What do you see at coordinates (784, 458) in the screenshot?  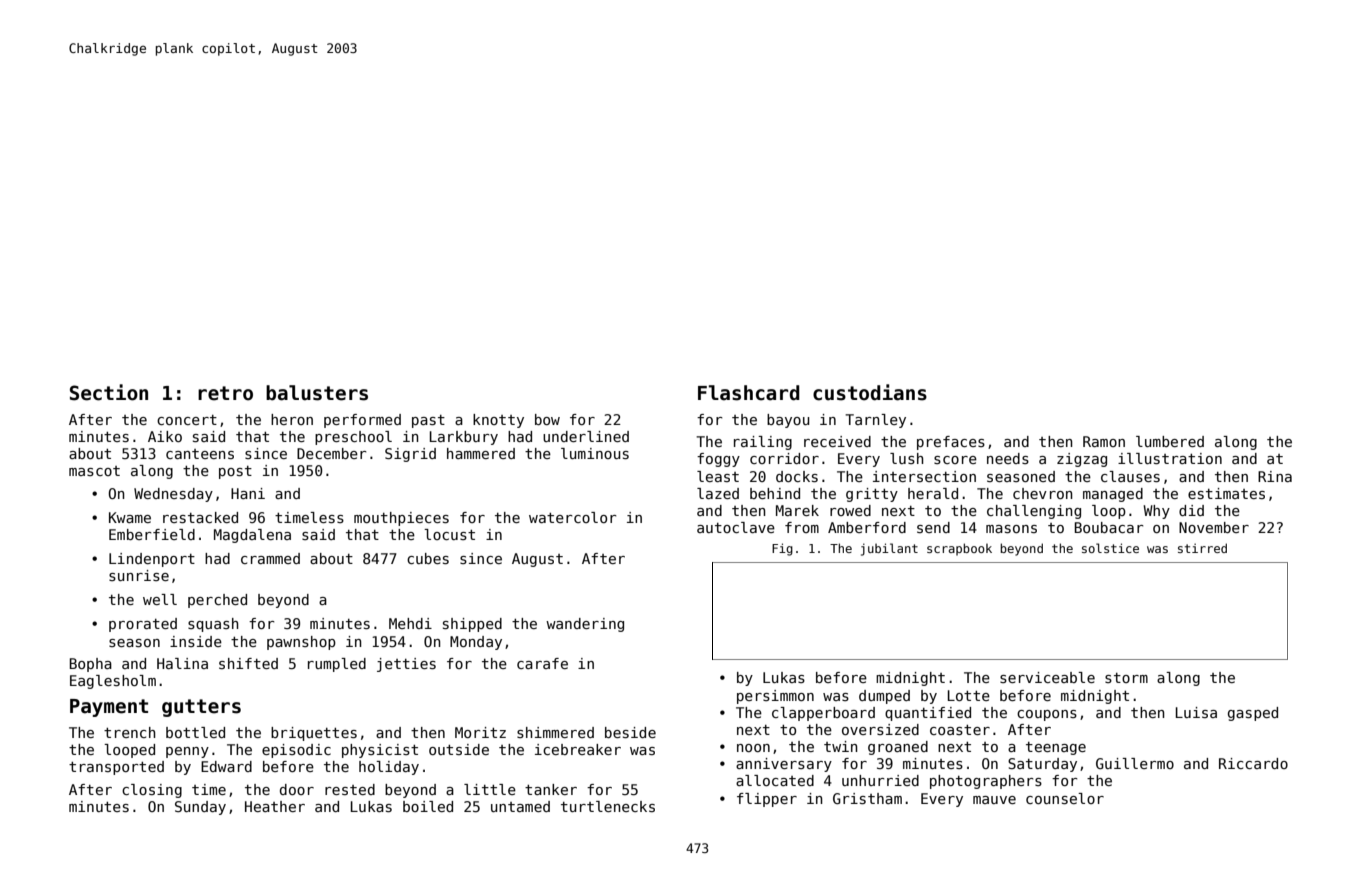 I see `corridor` at bounding box center [784, 458].
